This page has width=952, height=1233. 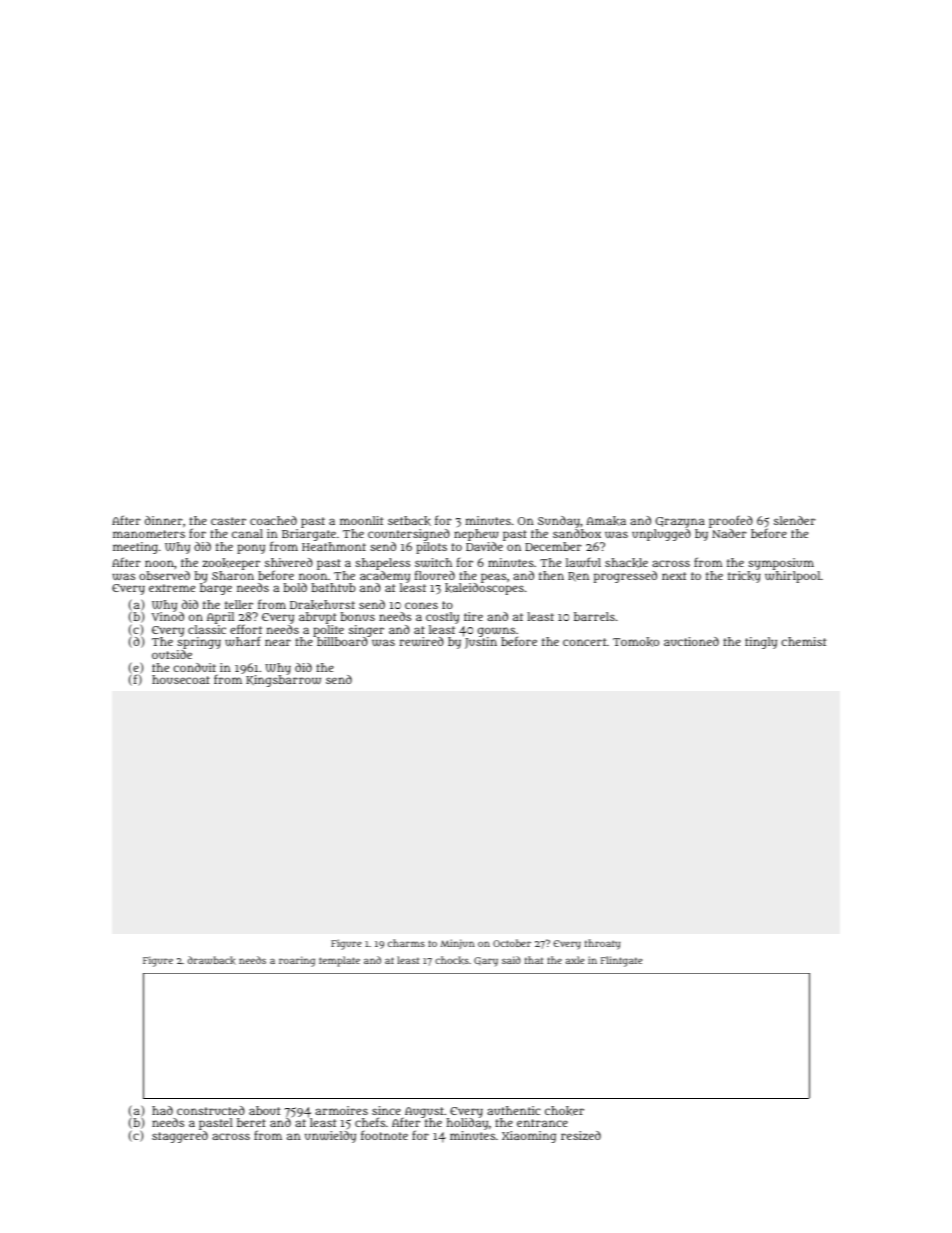 I want to click on caster, so click(x=228, y=521).
